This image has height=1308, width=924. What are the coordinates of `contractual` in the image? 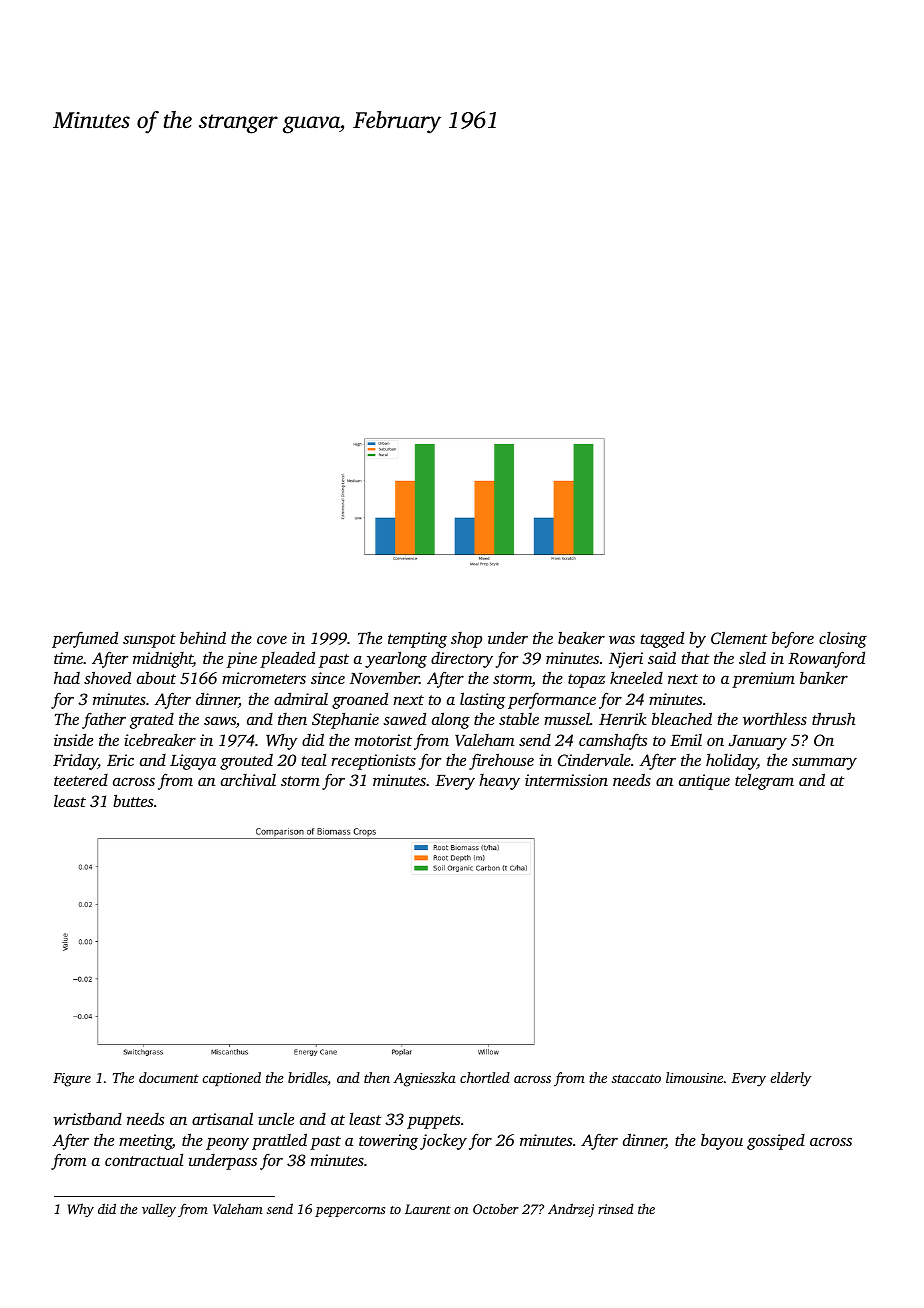 It's located at (144, 1159).
